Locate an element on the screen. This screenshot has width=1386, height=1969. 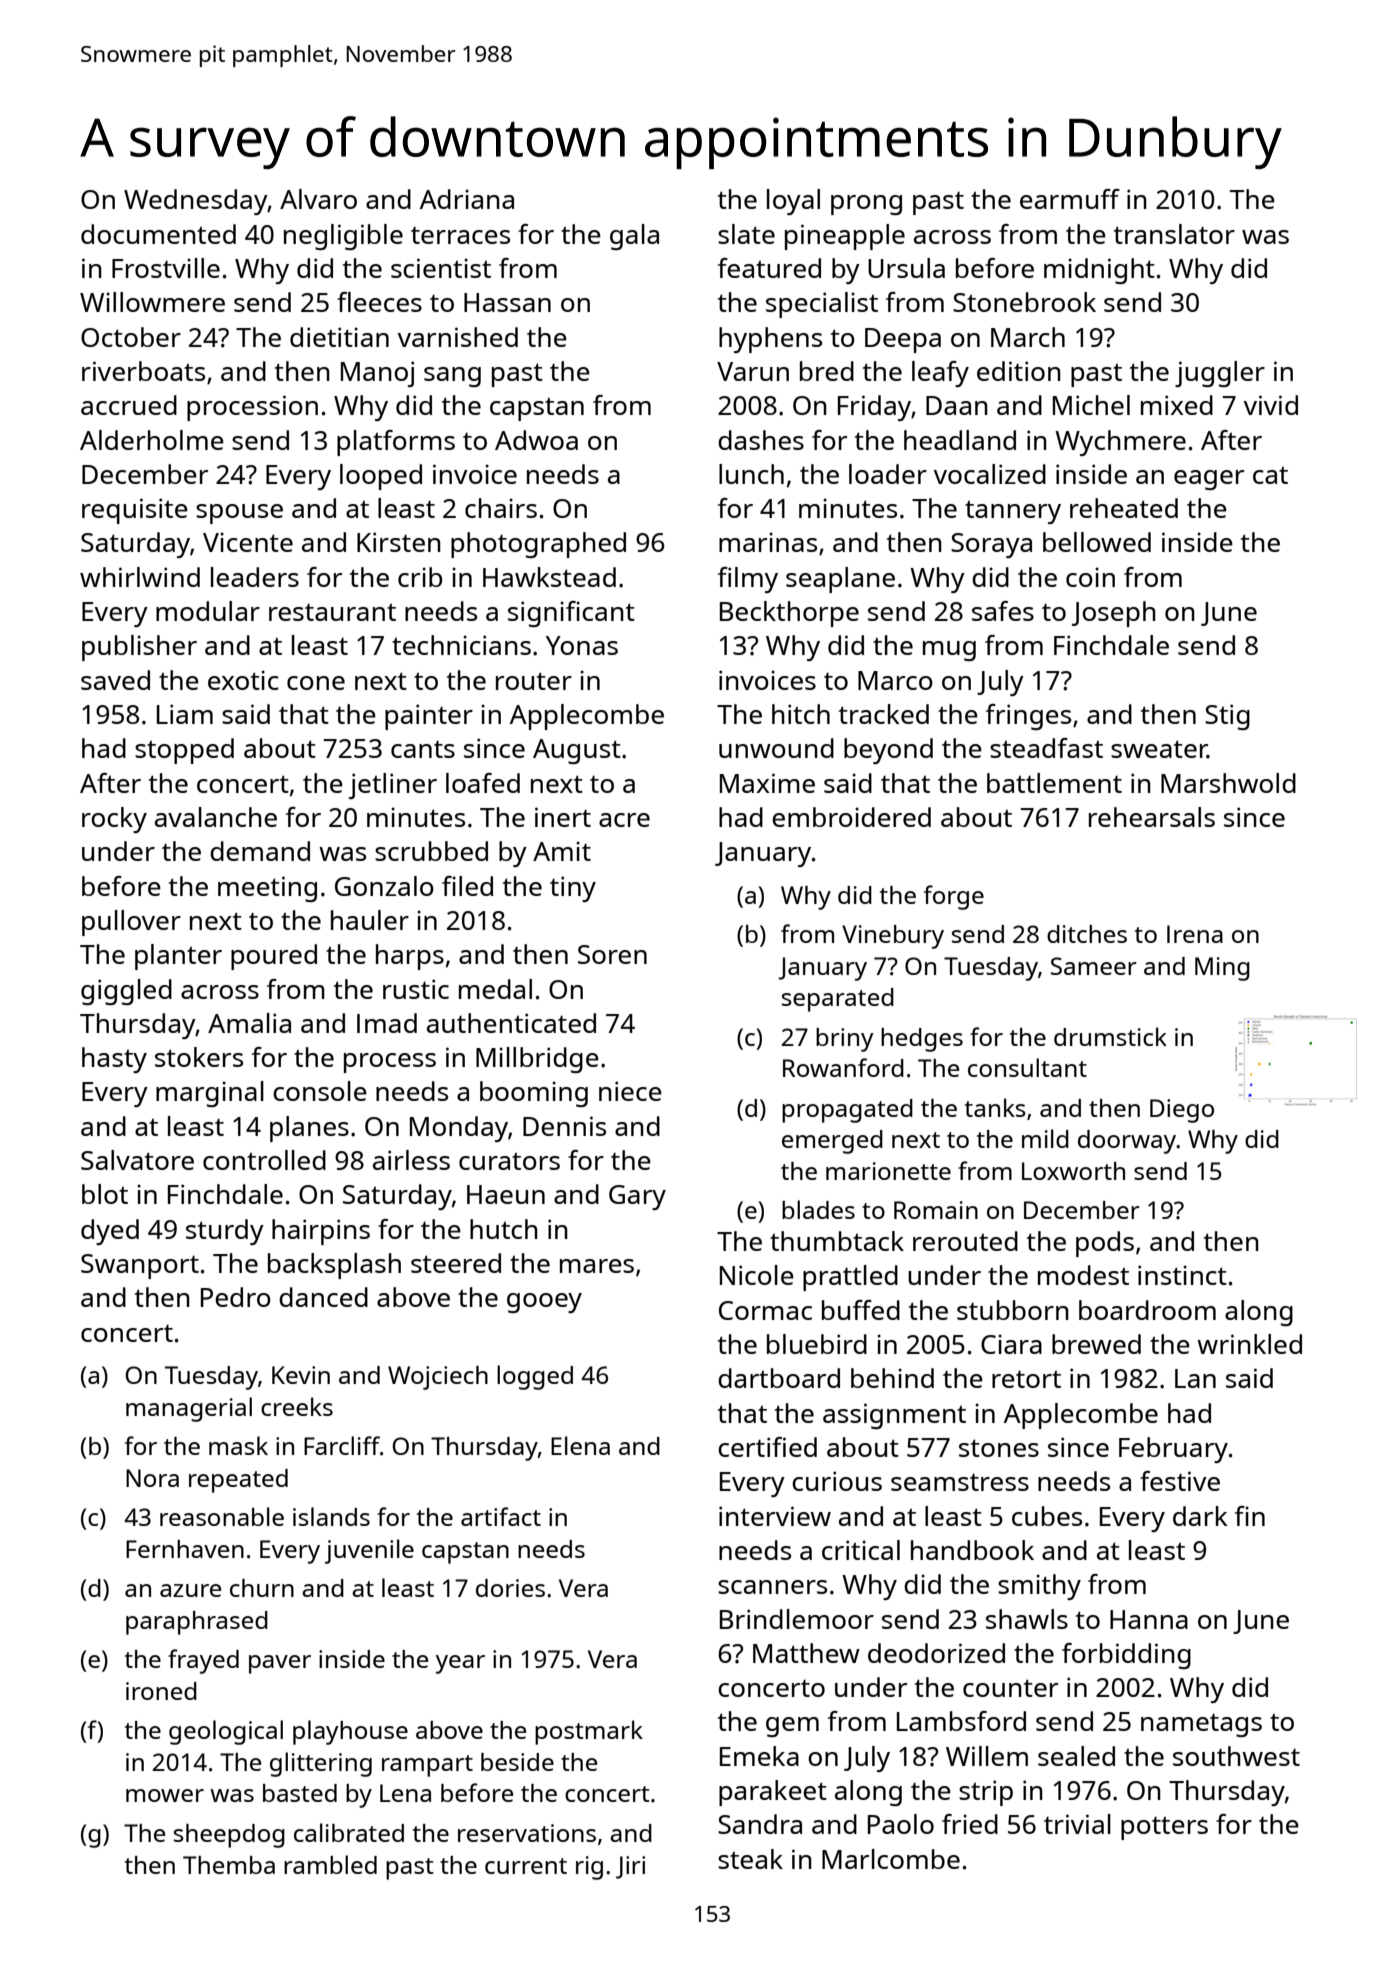
Soren is located at coordinates (612, 954).
